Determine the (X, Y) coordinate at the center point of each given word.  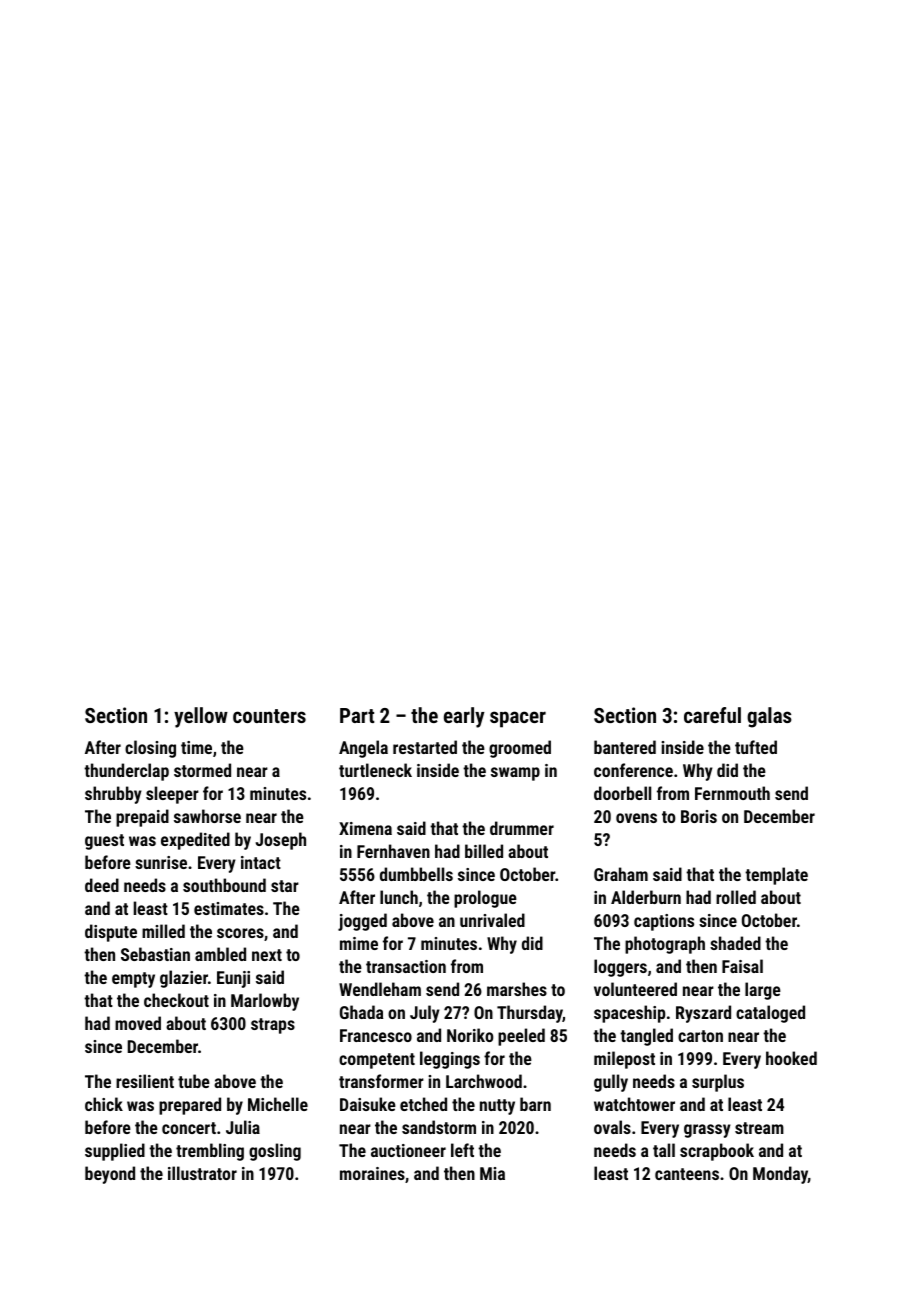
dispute (111, 933)
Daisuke (368, 1104)
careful (712, 715)
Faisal (742, 966)
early (464, 717)
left (462, 1150)
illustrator (202, 1173)
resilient (145, 1081)
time (196, 747)
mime (359, 943)
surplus (718, 1083)
